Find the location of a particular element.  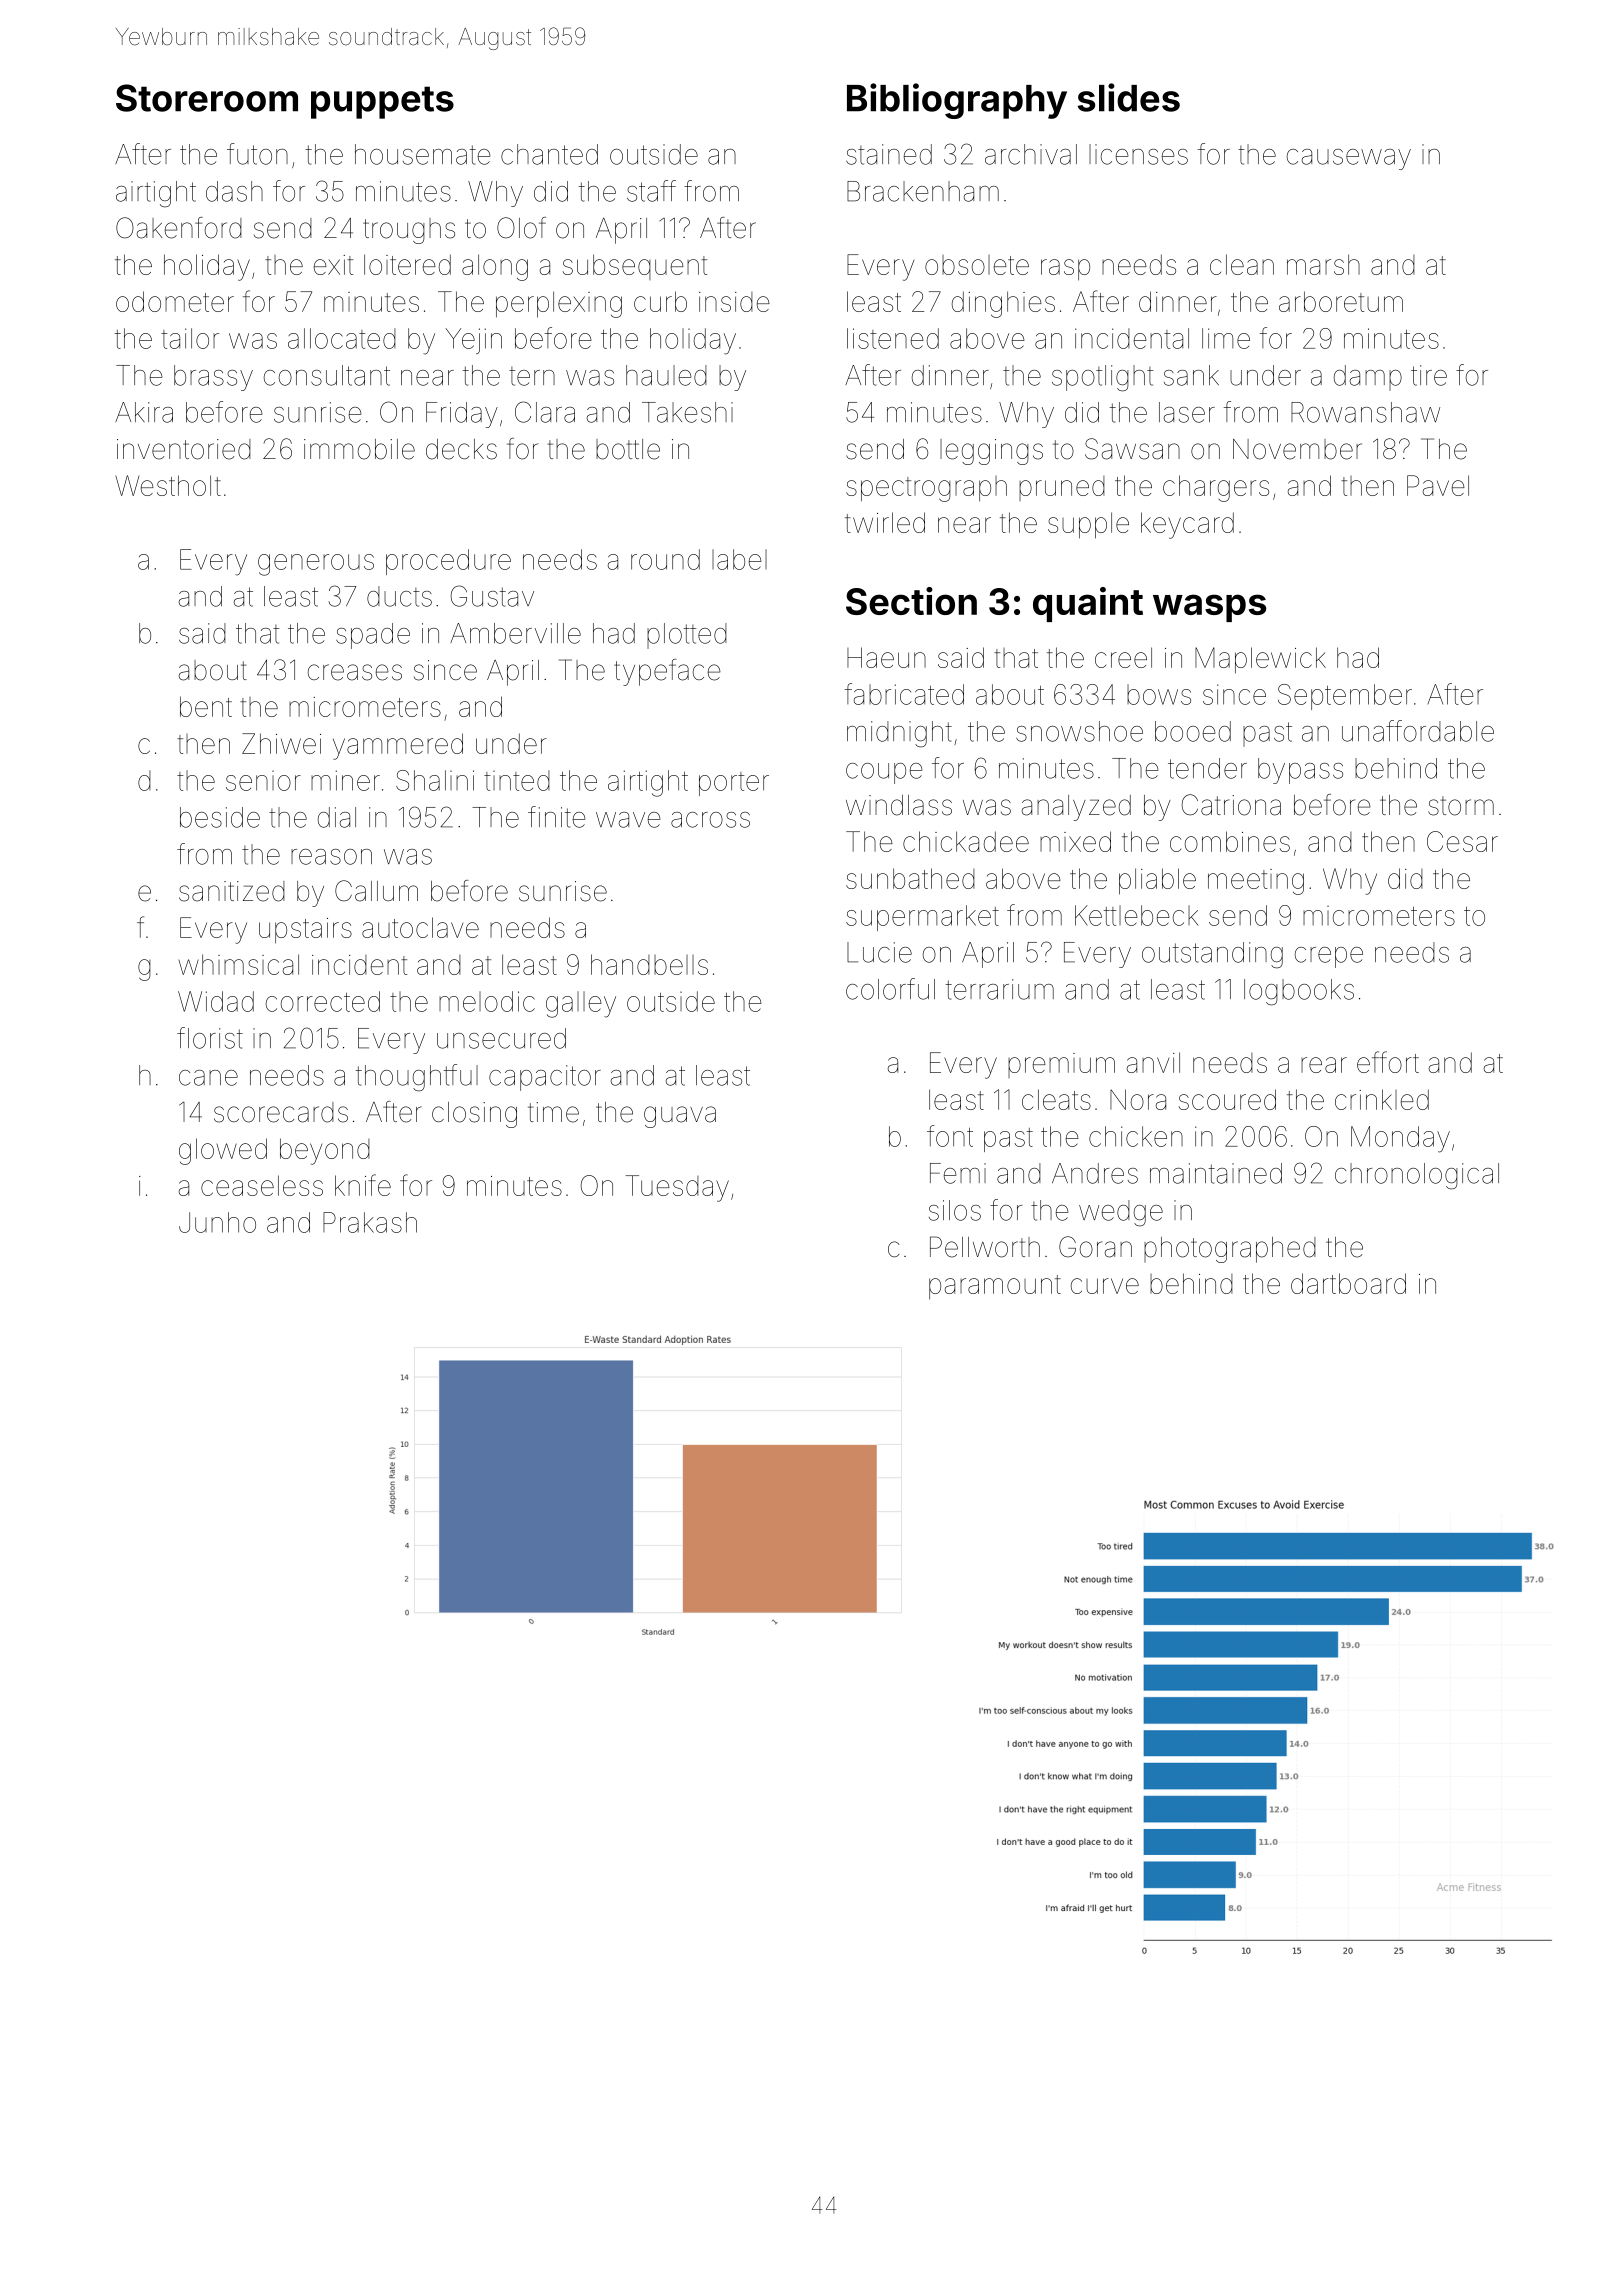

crinkled is located at coordinates (1382, 1099).
